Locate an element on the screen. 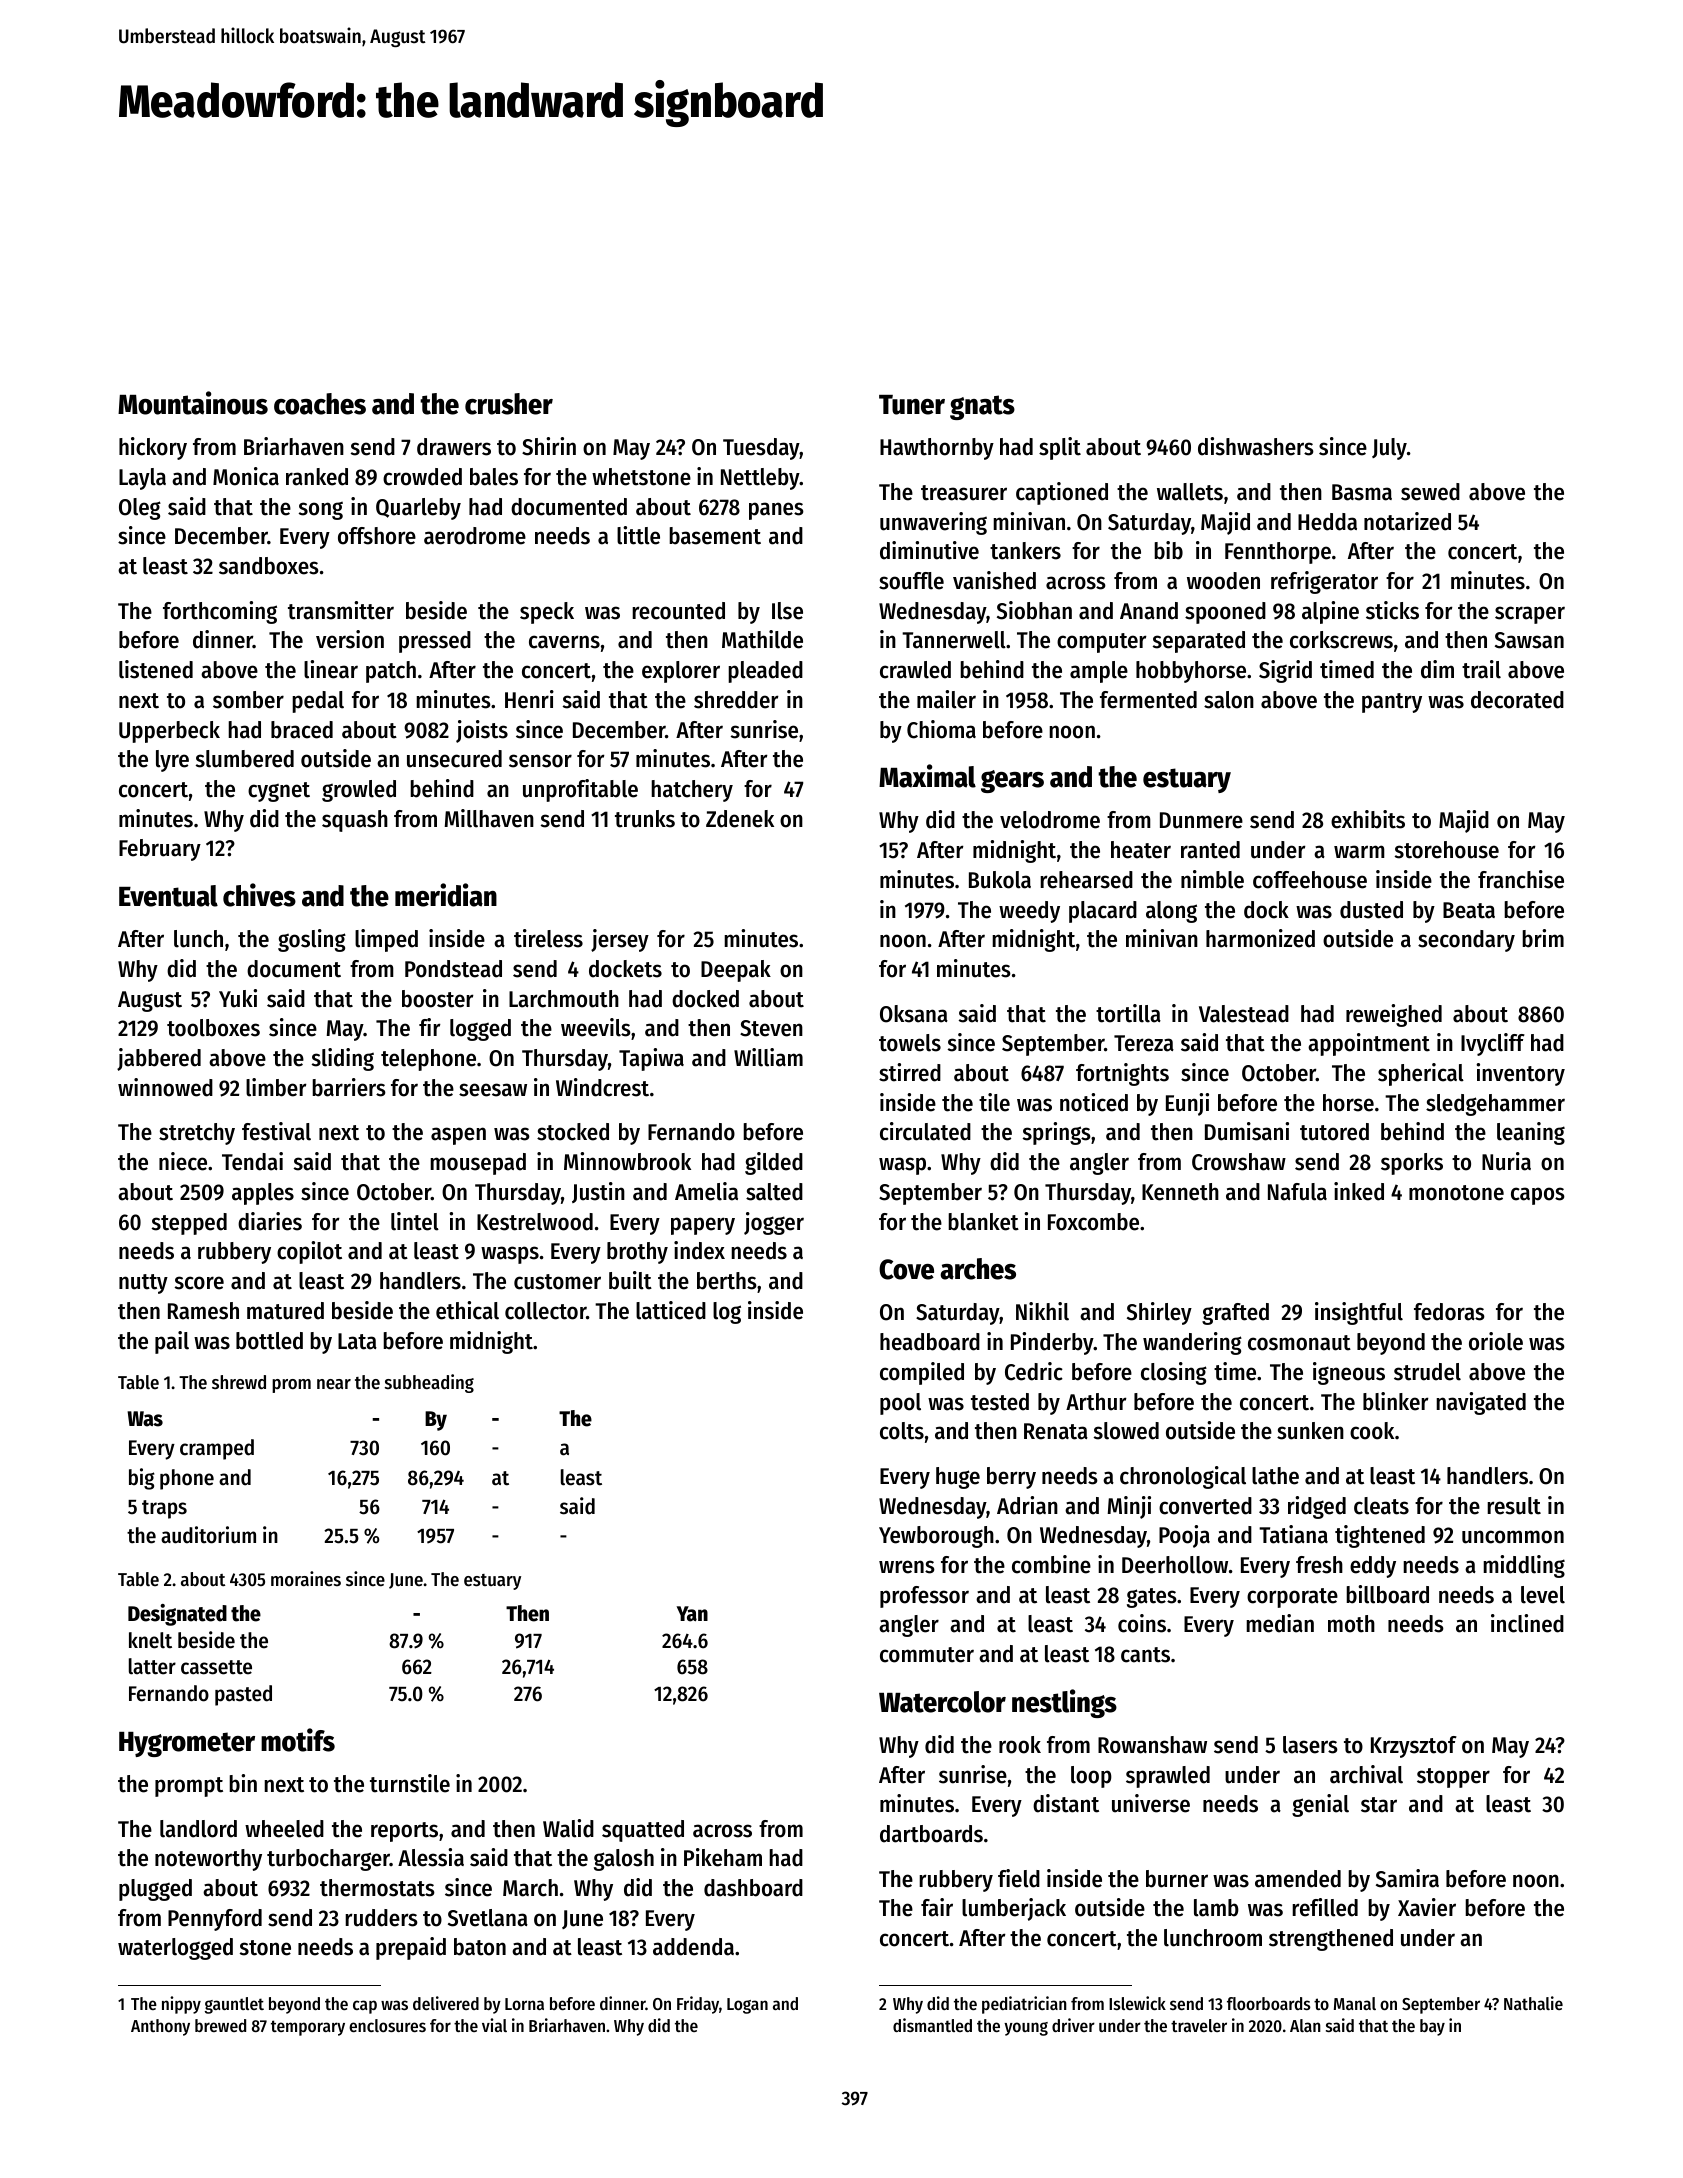 The height and width of the screenshot is (2178, 1683). joists is located at coordinates (482, 731).
